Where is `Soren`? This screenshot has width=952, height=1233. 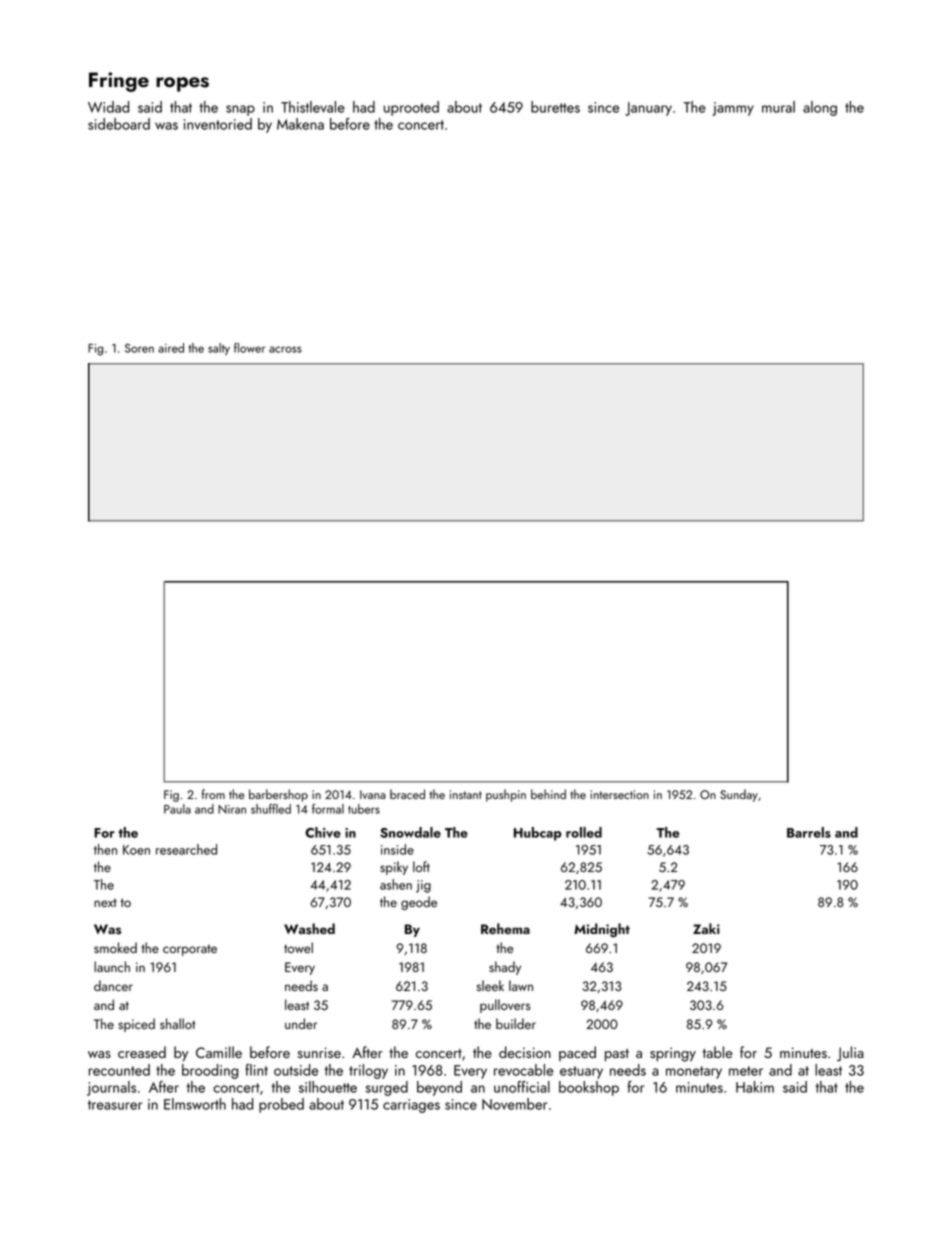 Soren is located at coordinates (139, 348).
